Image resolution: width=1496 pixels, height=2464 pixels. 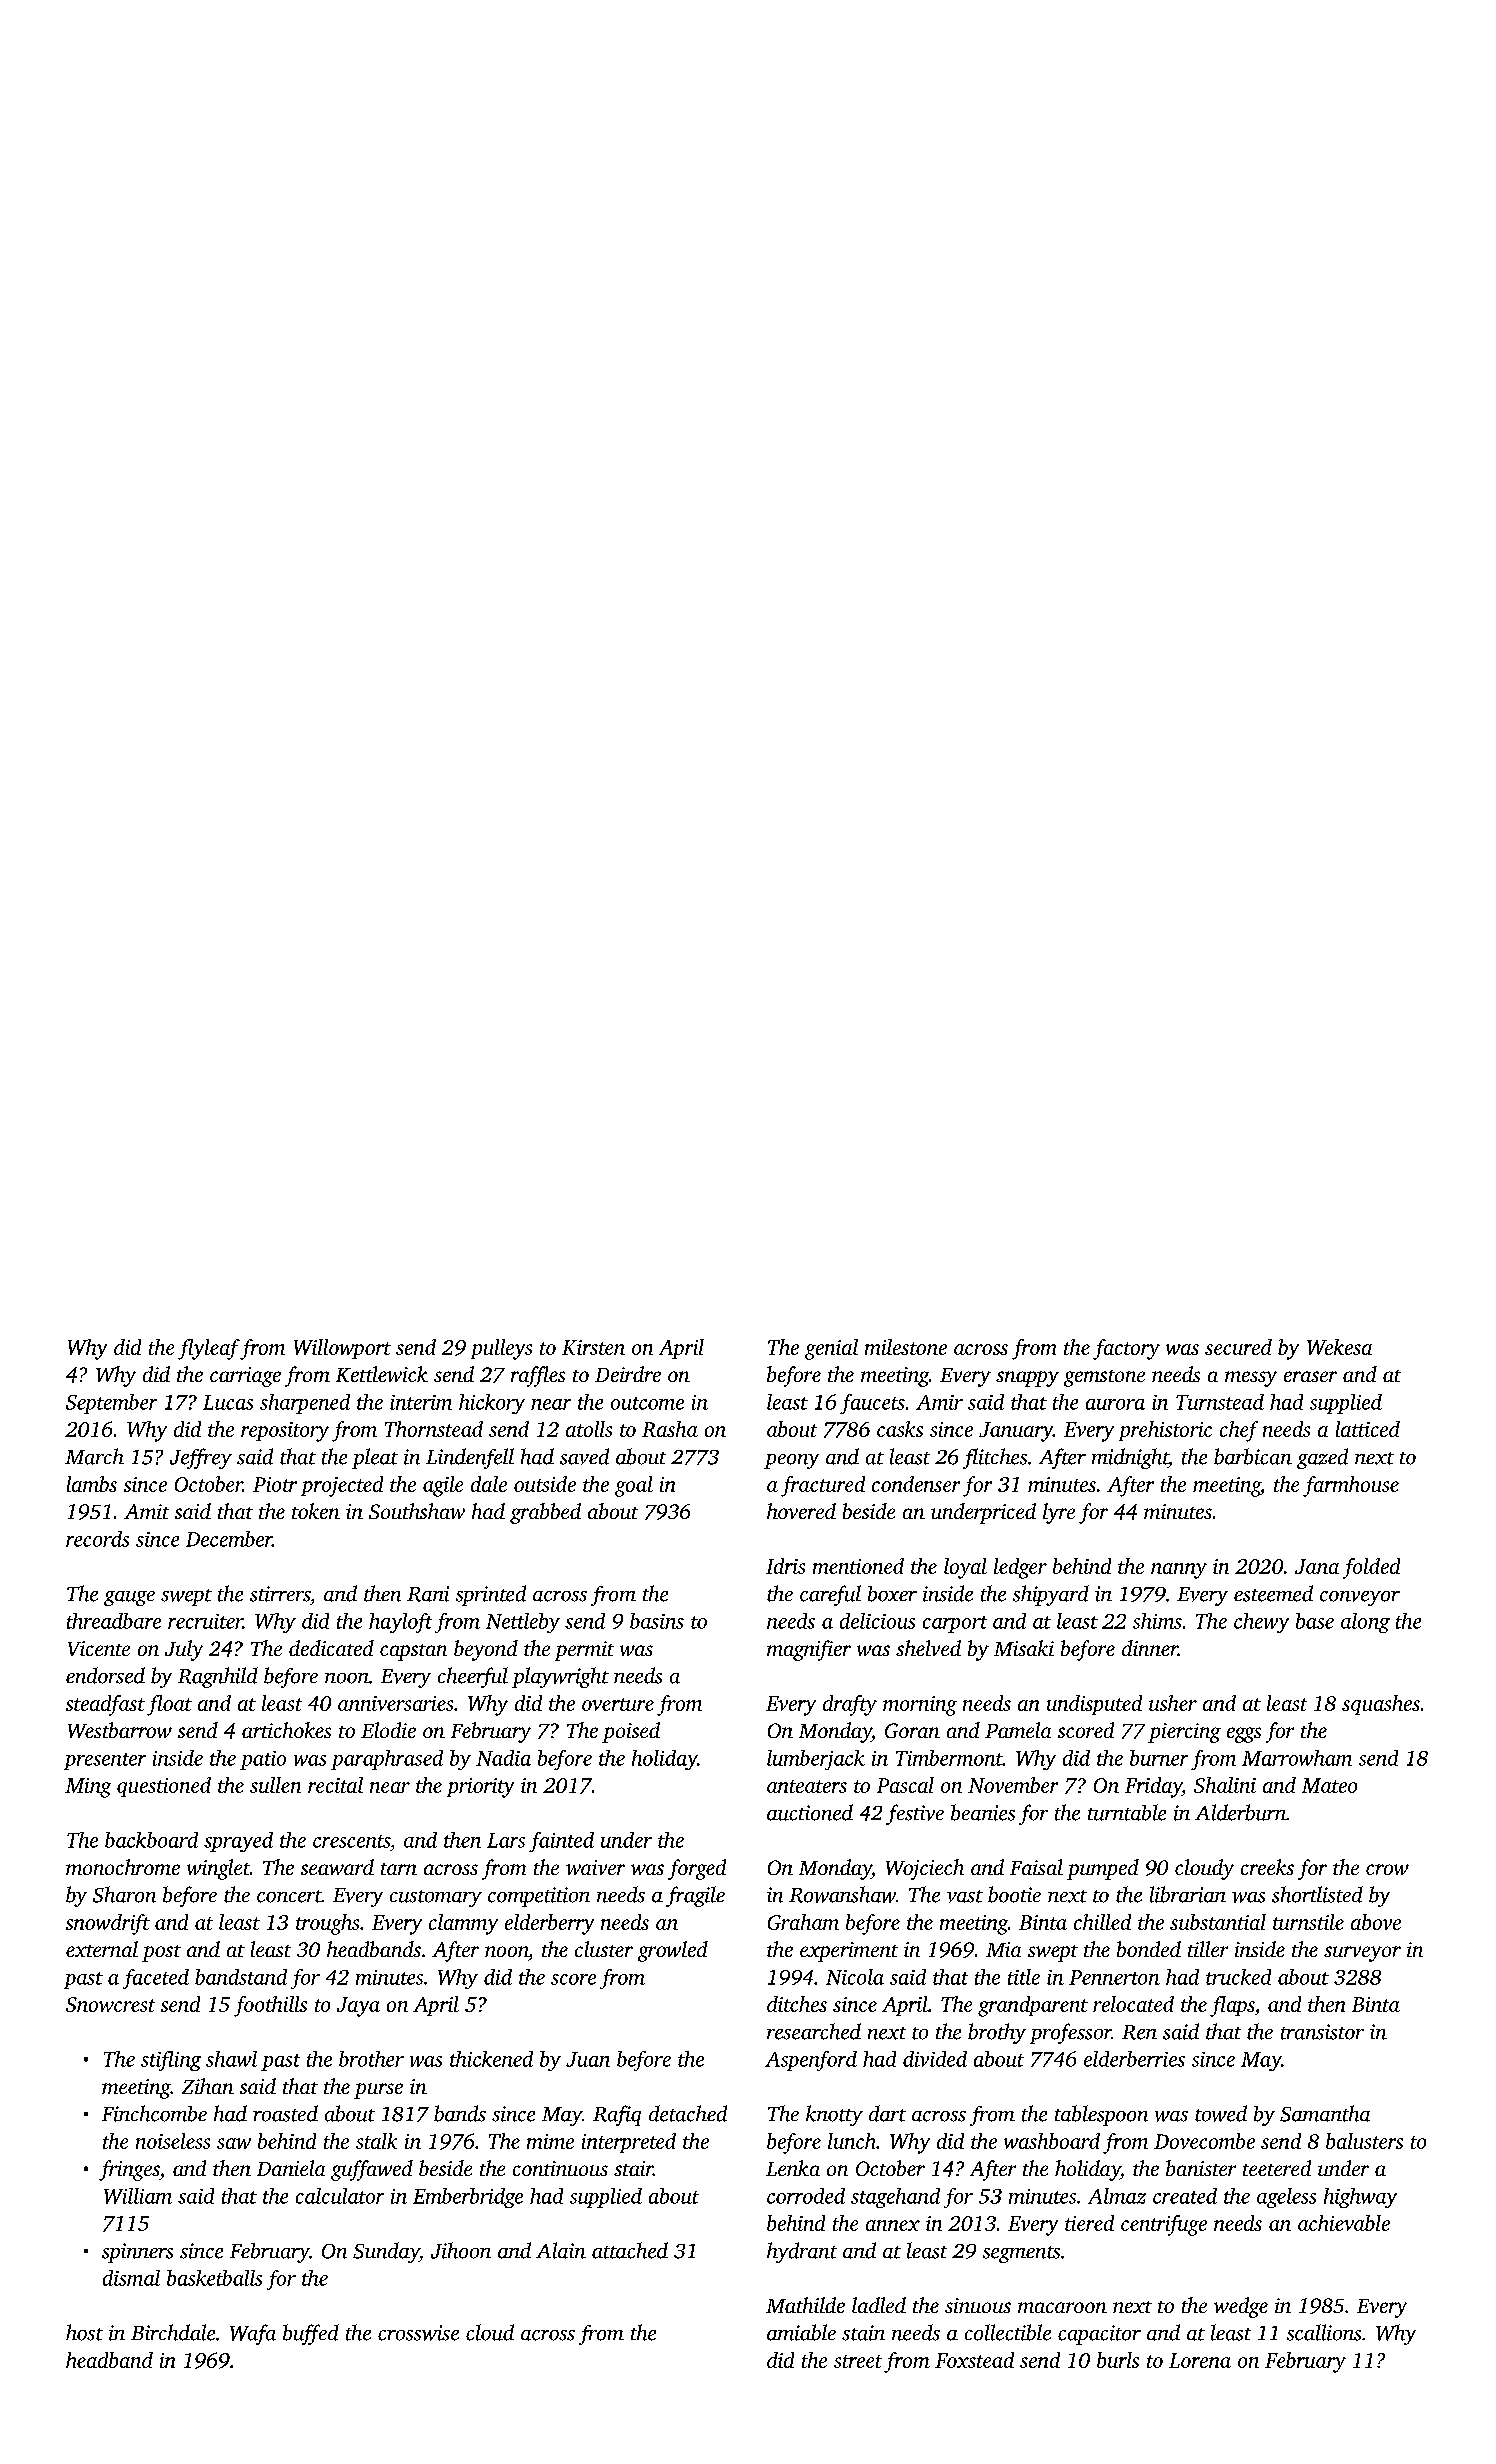 What do you see at coordinates (327, 1924) in the screenshot?
I see `troughs` at bounding box center [327, 1924].
